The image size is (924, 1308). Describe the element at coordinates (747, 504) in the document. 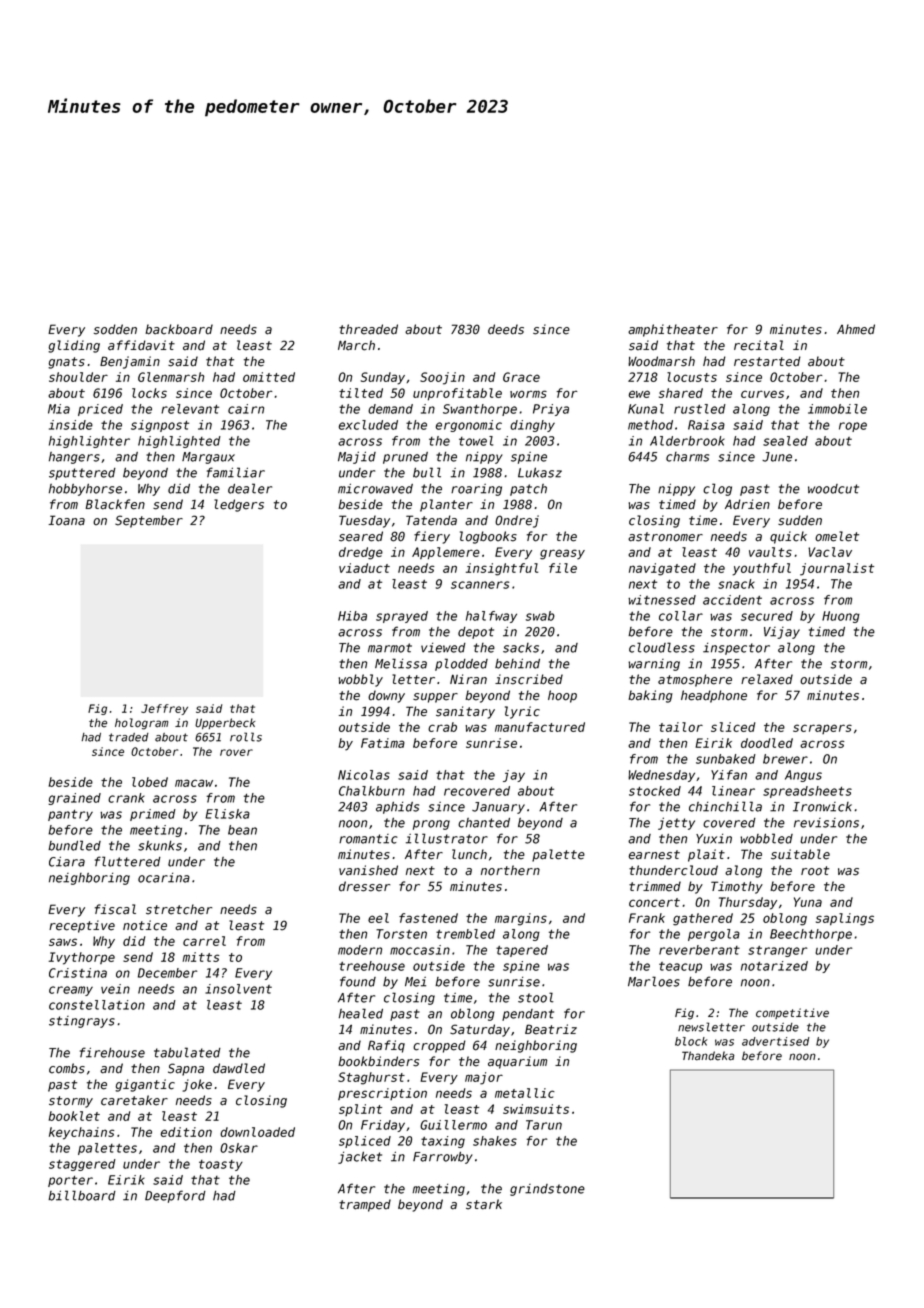

I see `Adrien` at that location.
